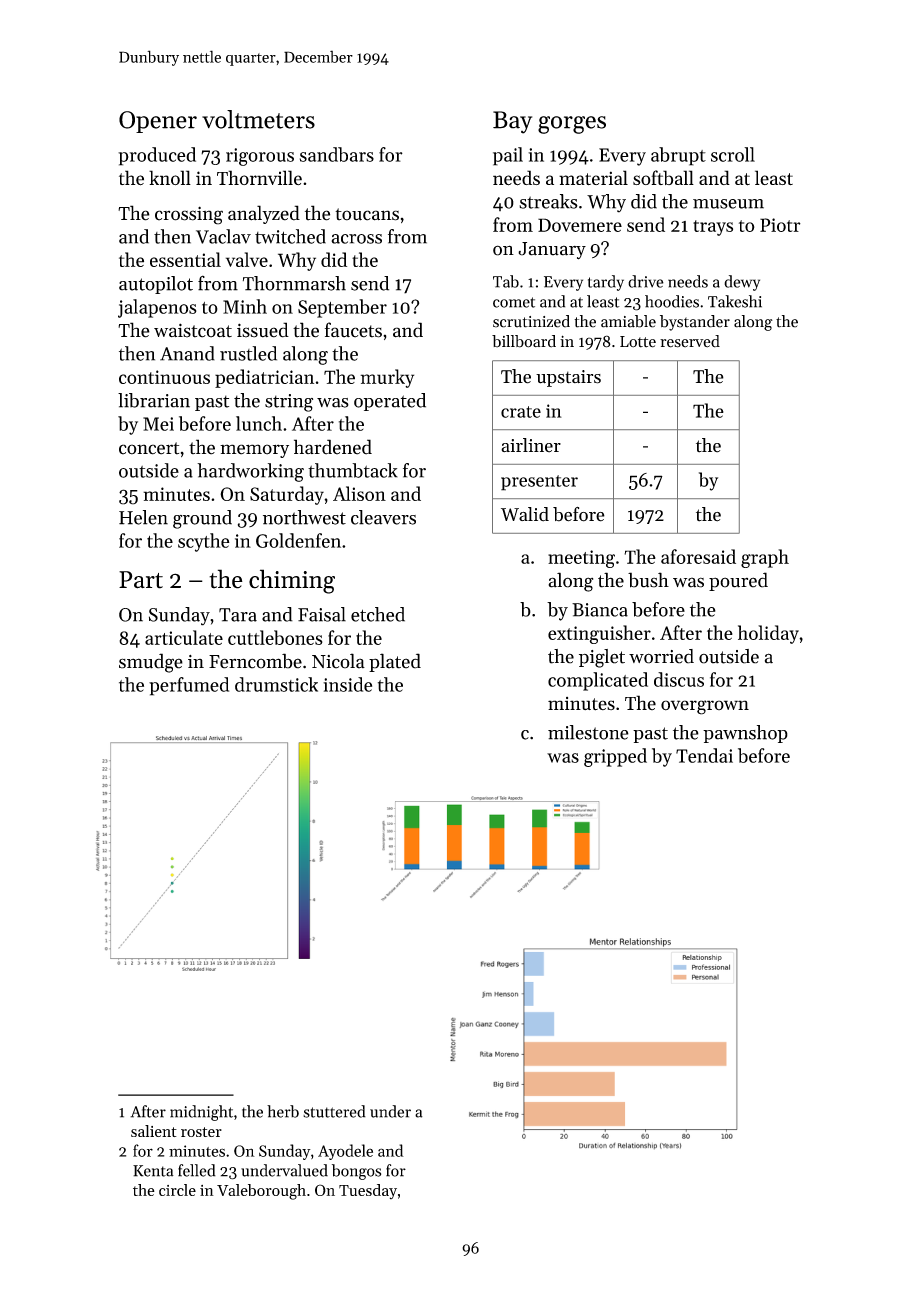  What do you see at coordinates (261, 1192) in the screenshot?
I see `Valeborough` at bounding box center [261, 1192].
